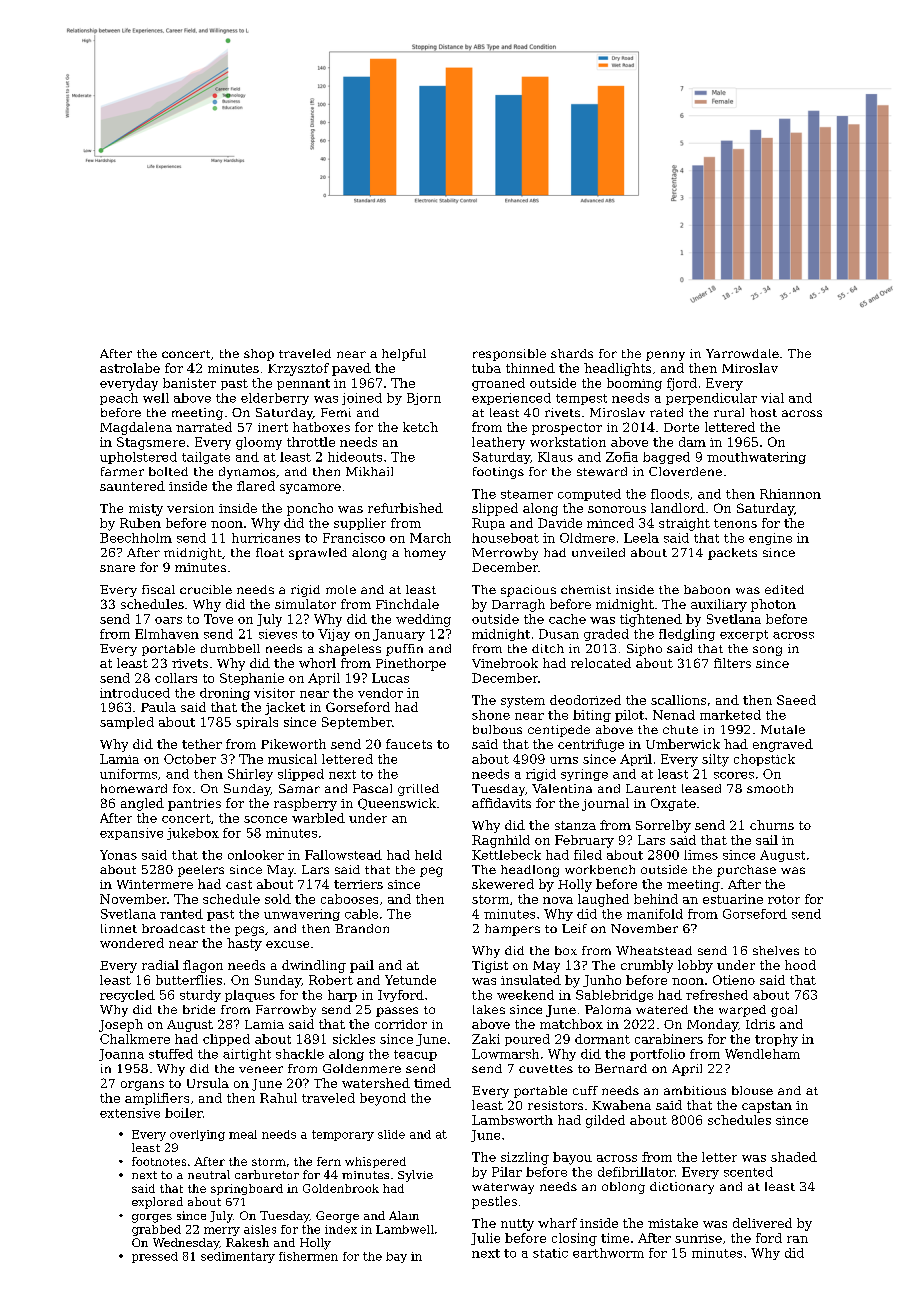 The height and width of the image is (1308, 924). What do you see at coordinates (732, 663) in the image?
I see `filters` at bounding box center [732, 663].
